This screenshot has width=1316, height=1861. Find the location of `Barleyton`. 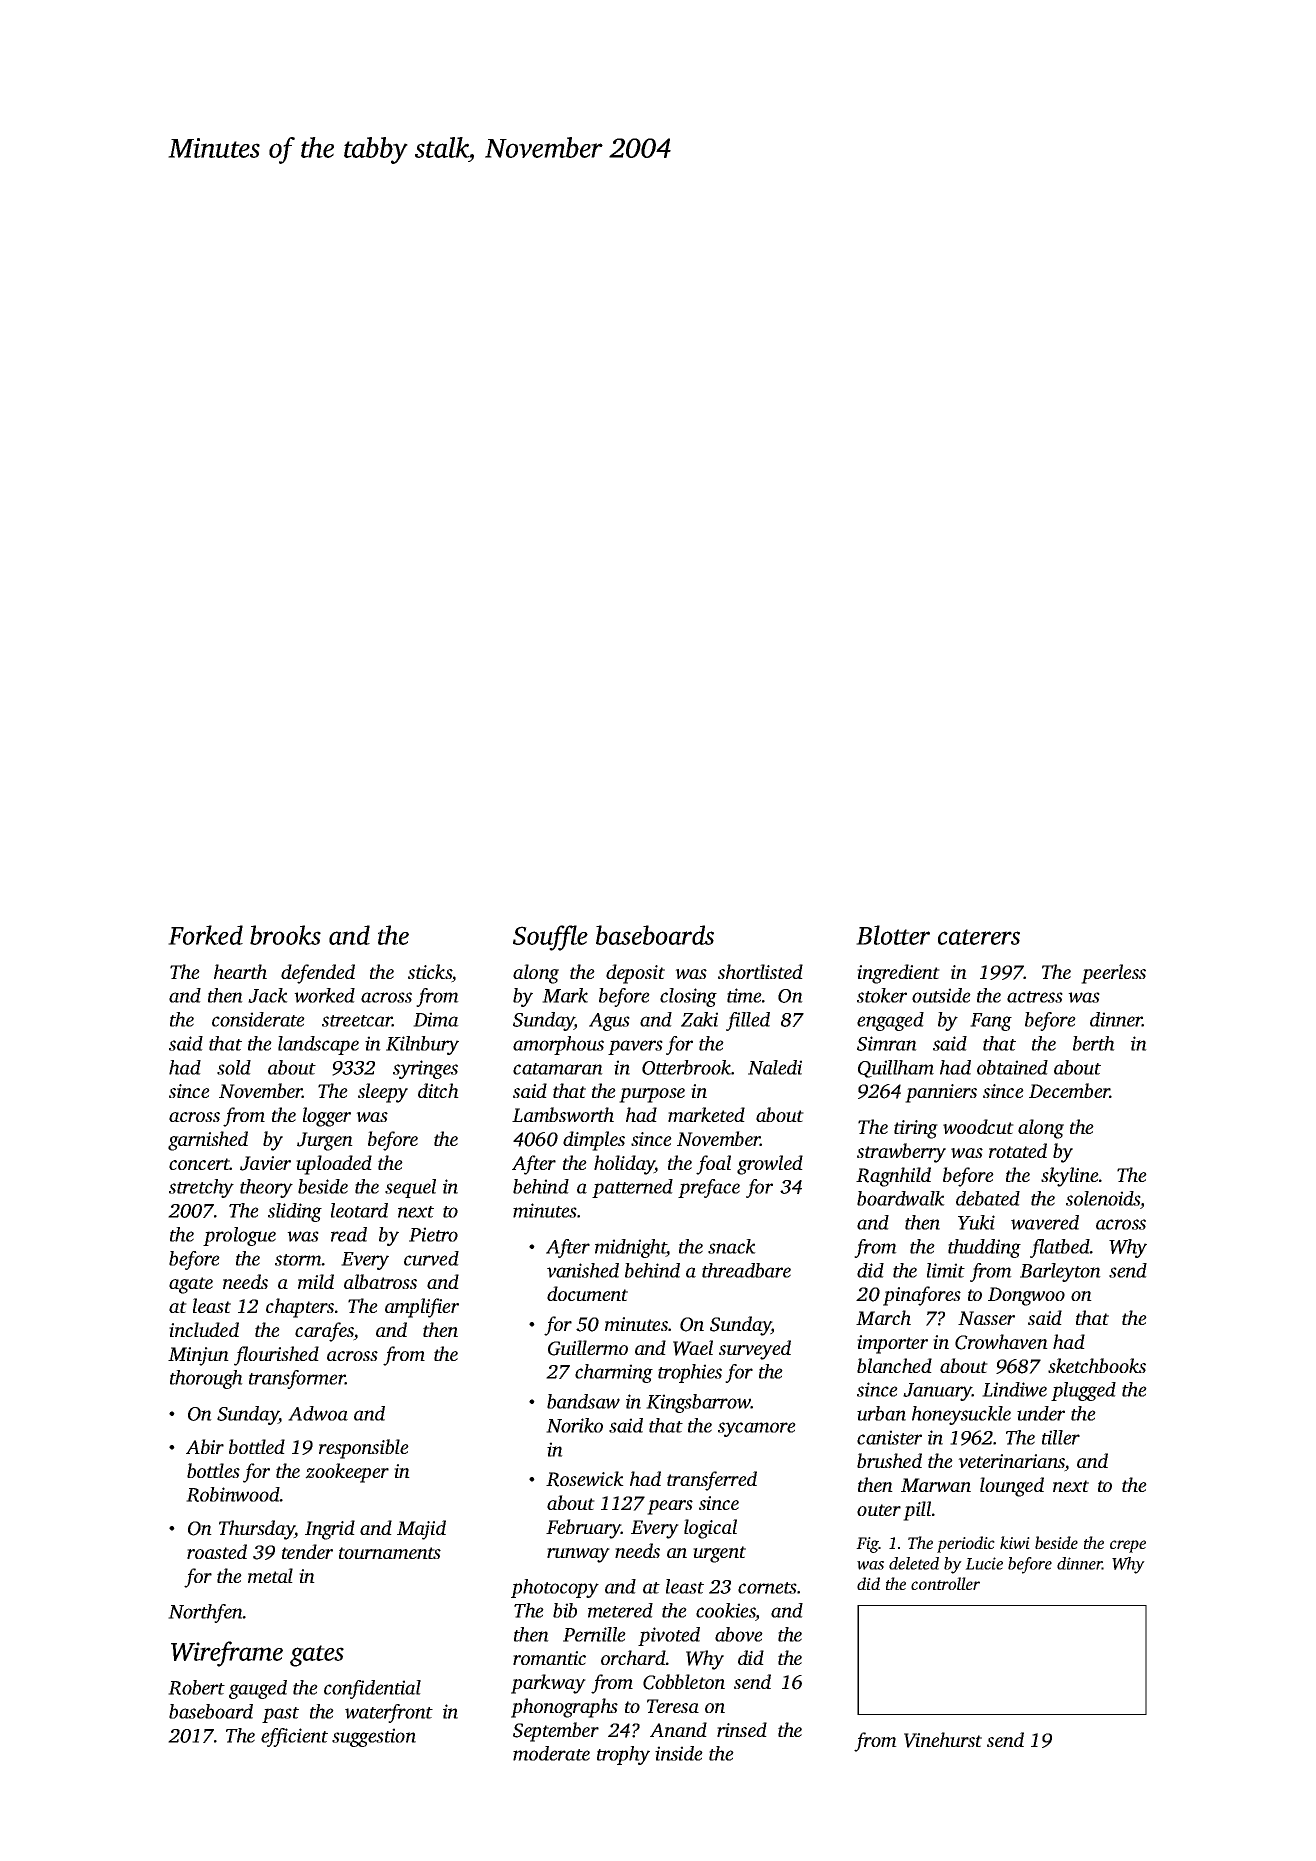

Barleyton is located at coordinates (1060, 1272).
